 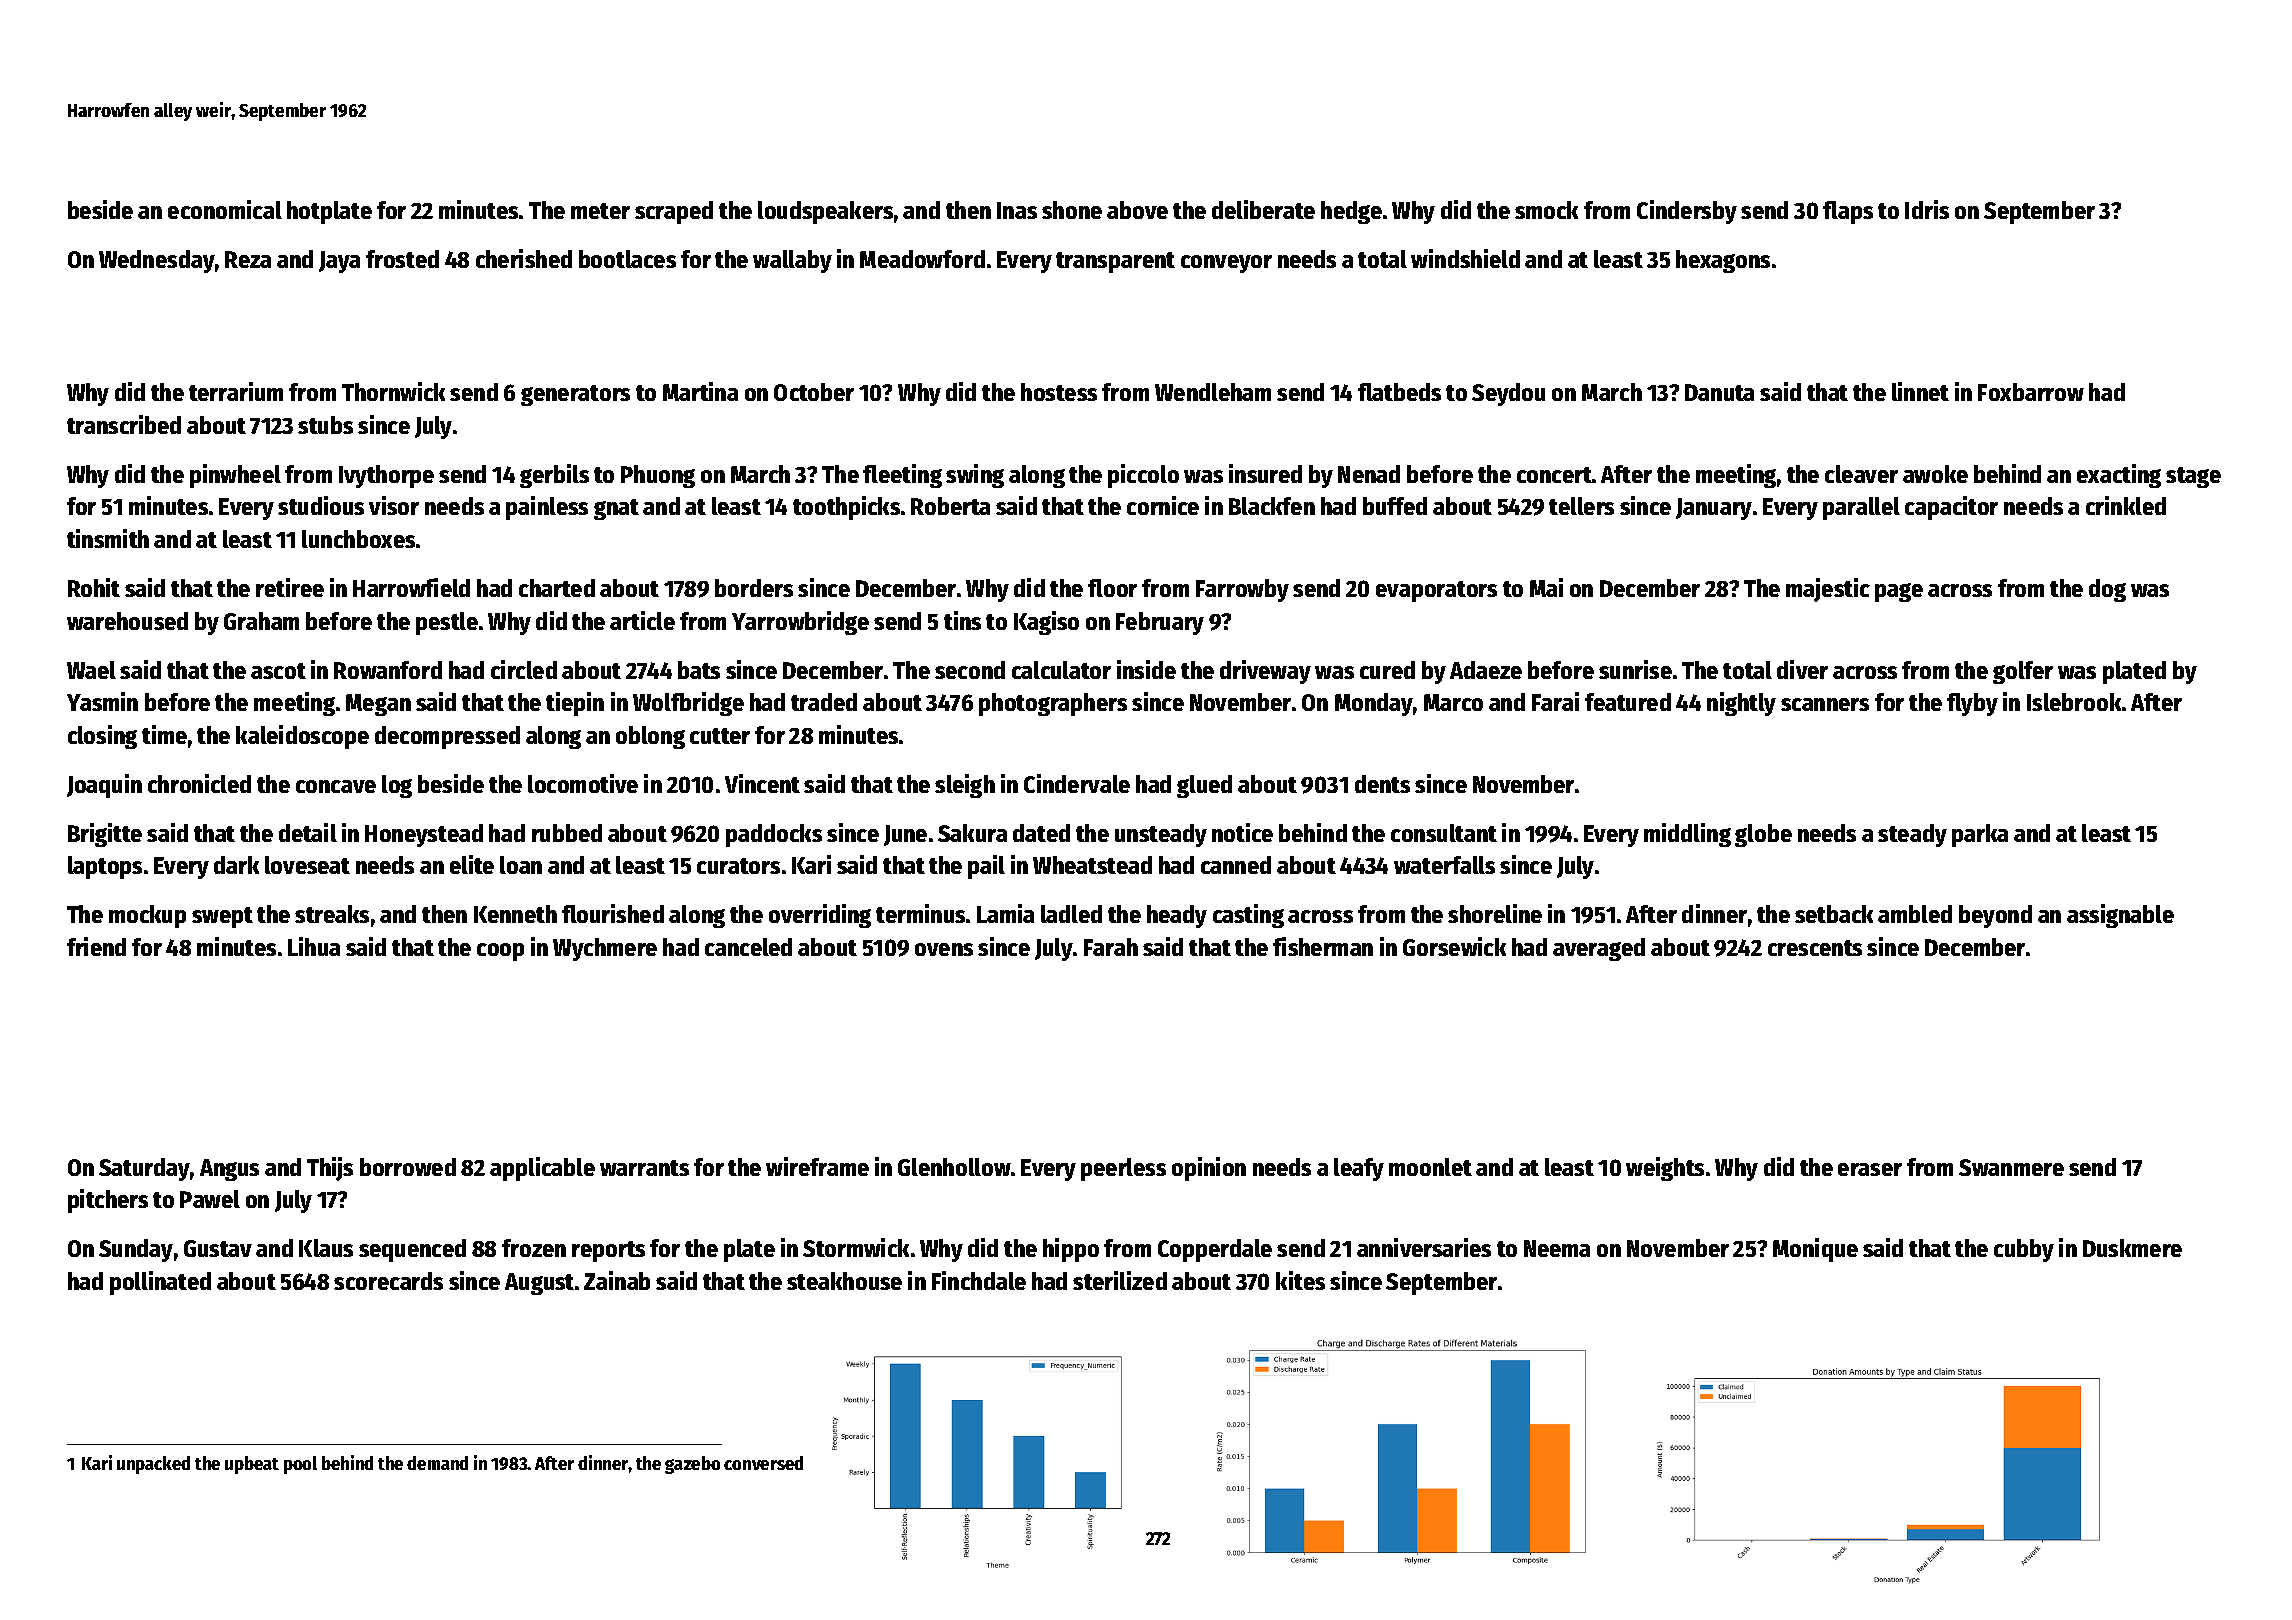 I want to click on Wendleham, so click(x=1213, y=392).
